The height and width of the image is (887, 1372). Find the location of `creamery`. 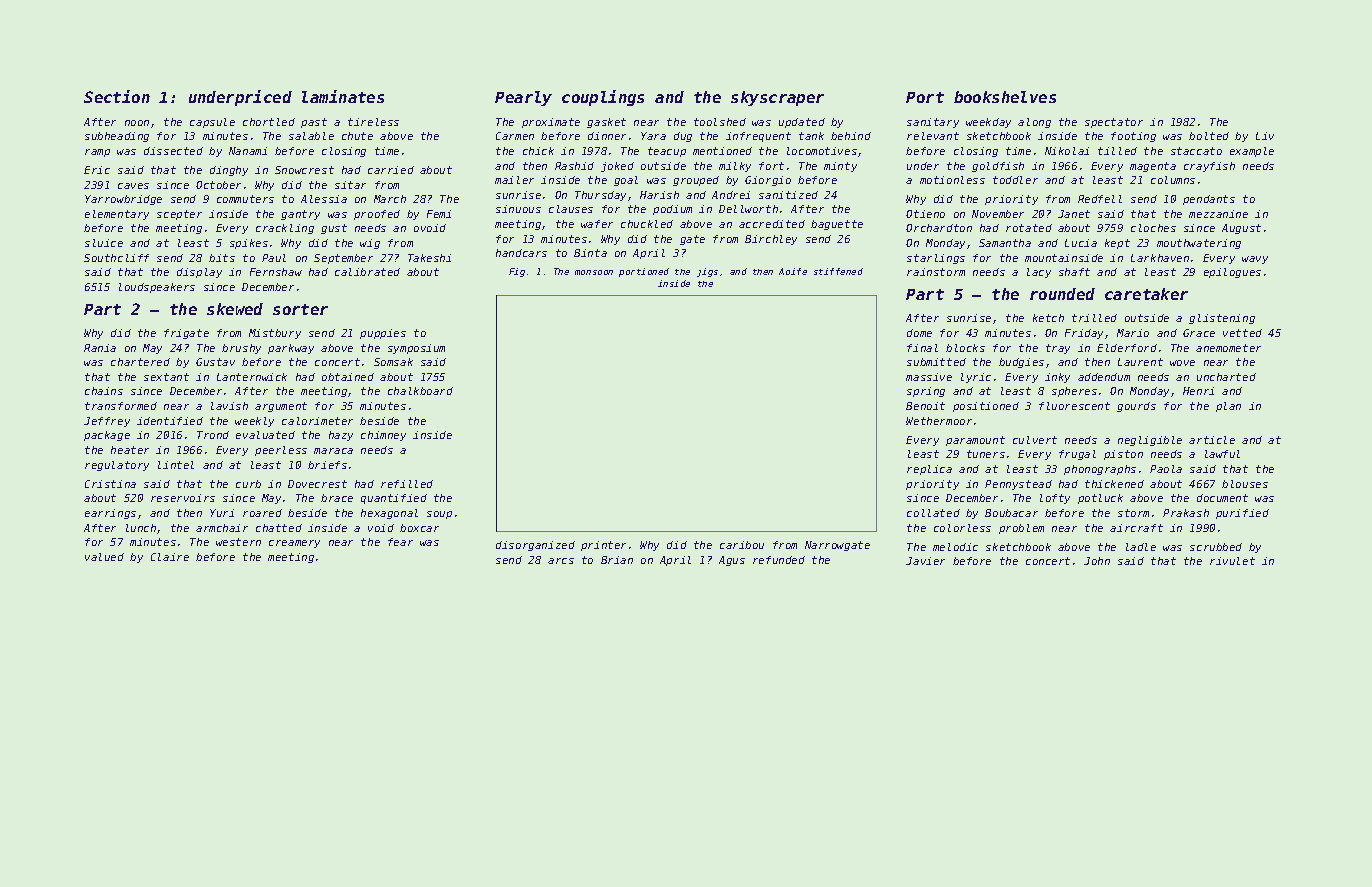

creamery is located at coordinates (294, 544).
